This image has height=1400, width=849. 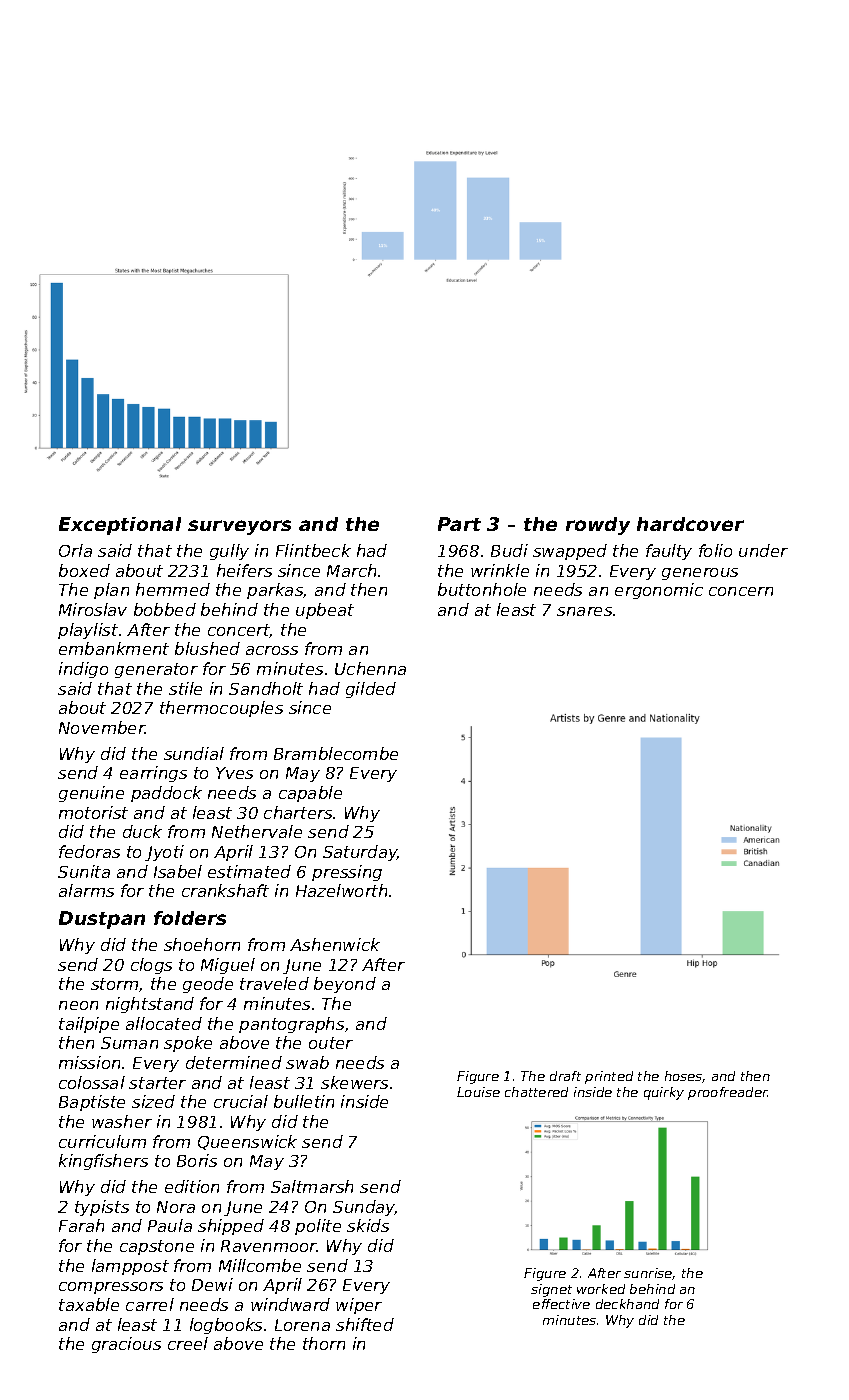 What do you see at coordinates (659, 591) in the image?
I see `ergonomic` at bounding box center [659, 591].
